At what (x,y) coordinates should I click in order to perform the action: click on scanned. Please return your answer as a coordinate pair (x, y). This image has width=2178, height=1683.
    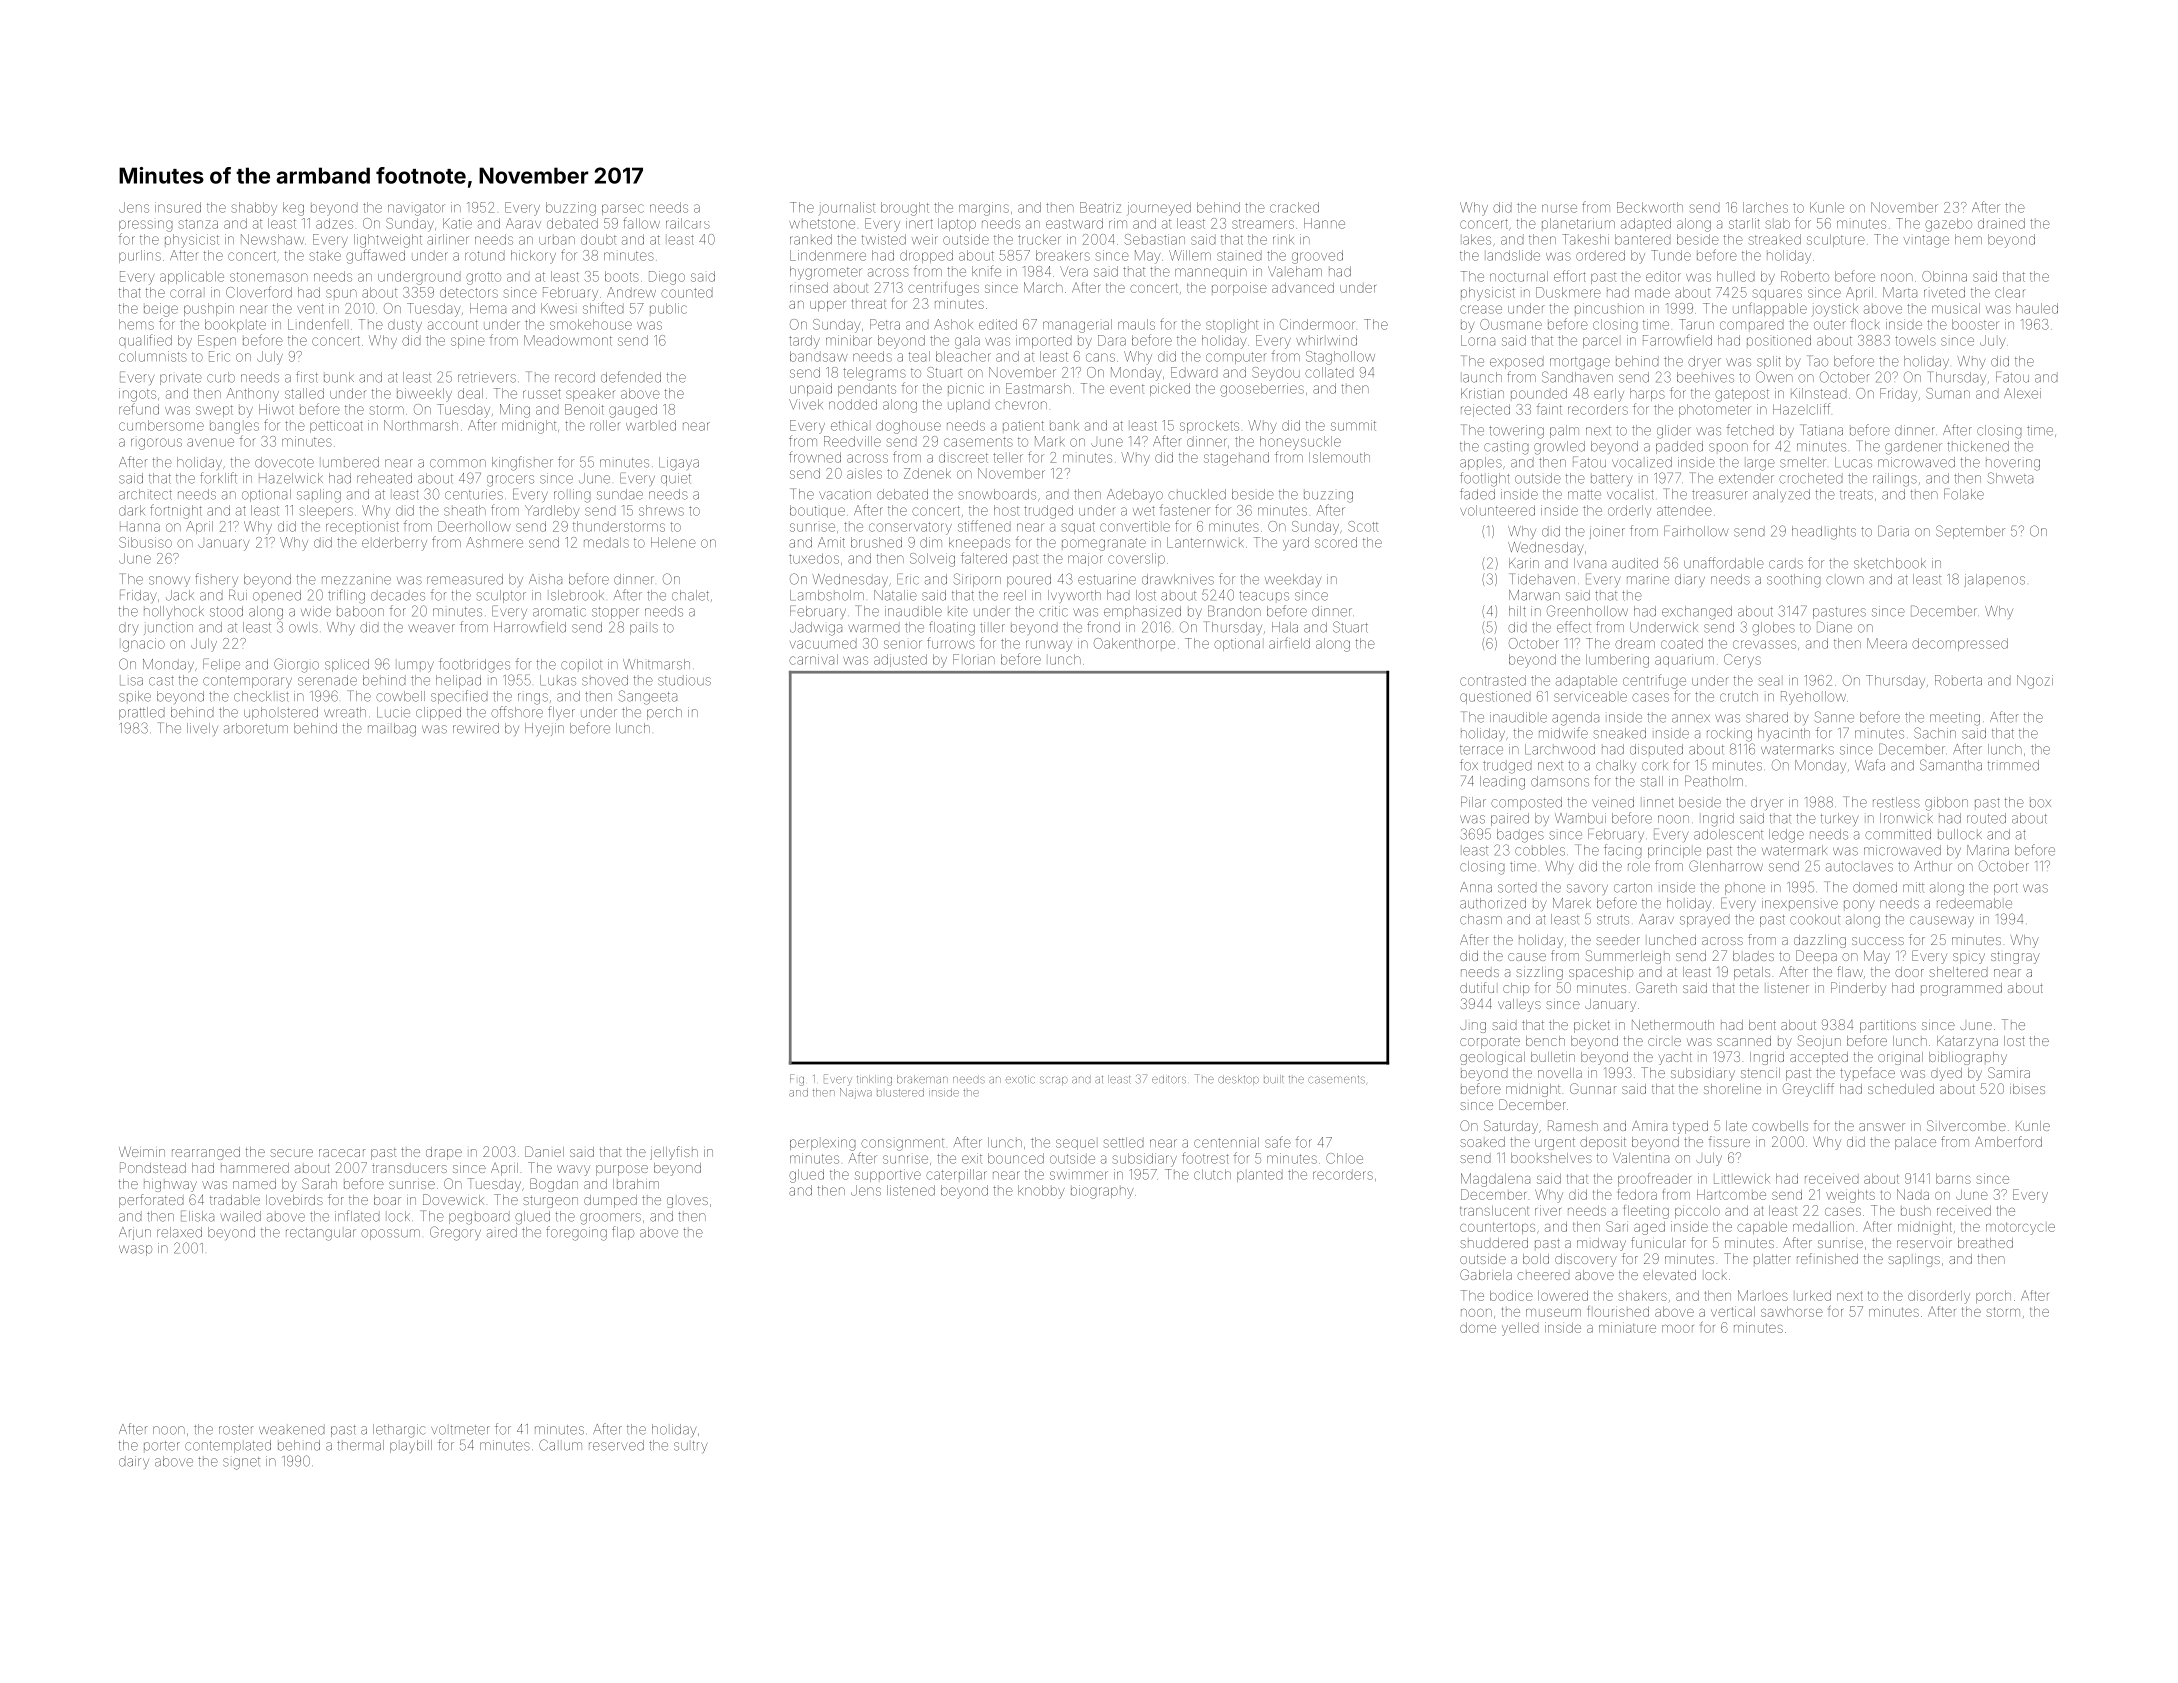
    Looking at the image, I should click on (1744, 1041).
